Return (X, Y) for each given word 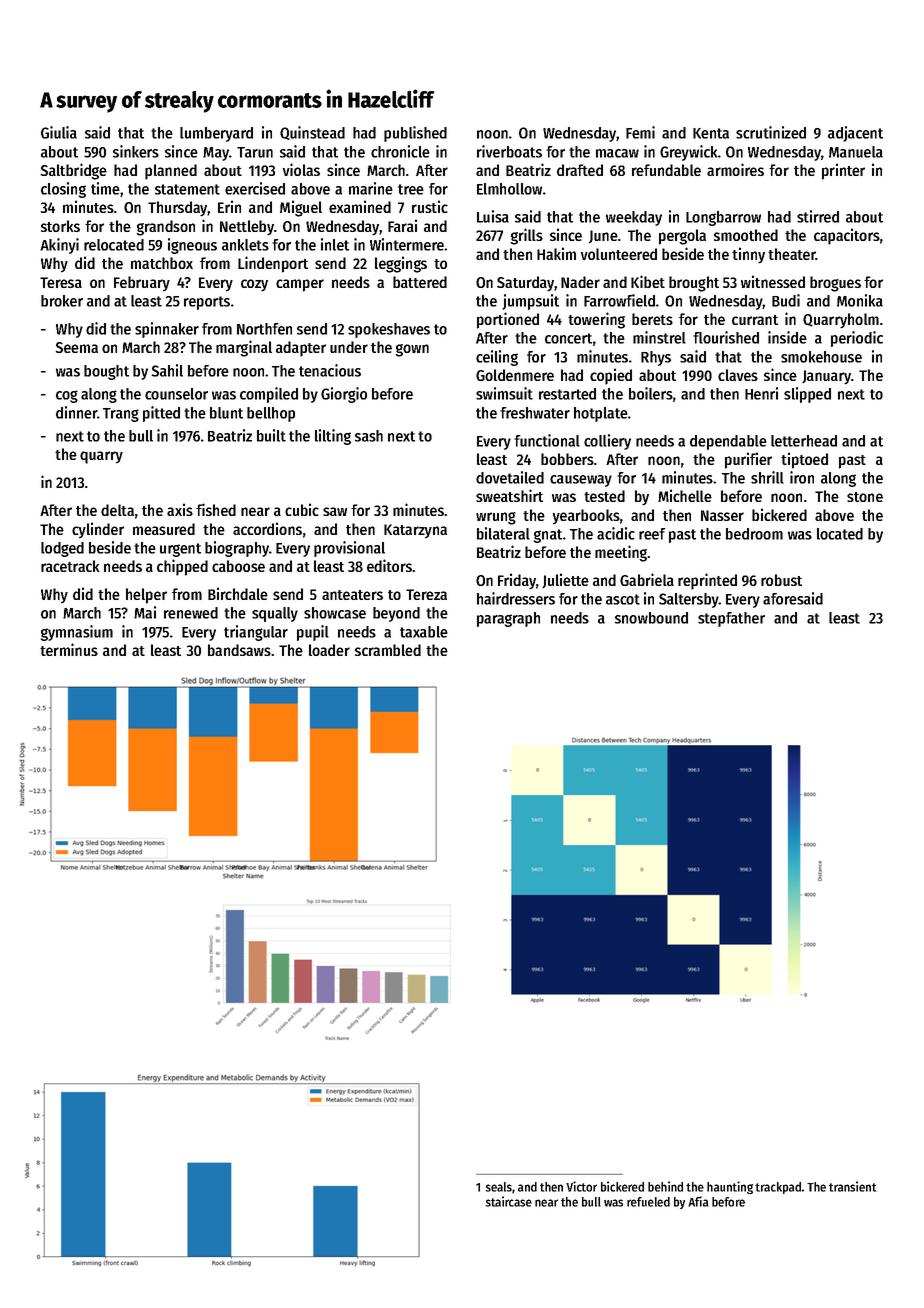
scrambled (388, 650)
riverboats (509, 151)
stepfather (731, 619)
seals (498, 1187)
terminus (69, 649)
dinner (76, 412)
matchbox (162, 263)
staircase (508, 1201)
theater (792, 254)
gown (412, 350)
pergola (682, 237)
